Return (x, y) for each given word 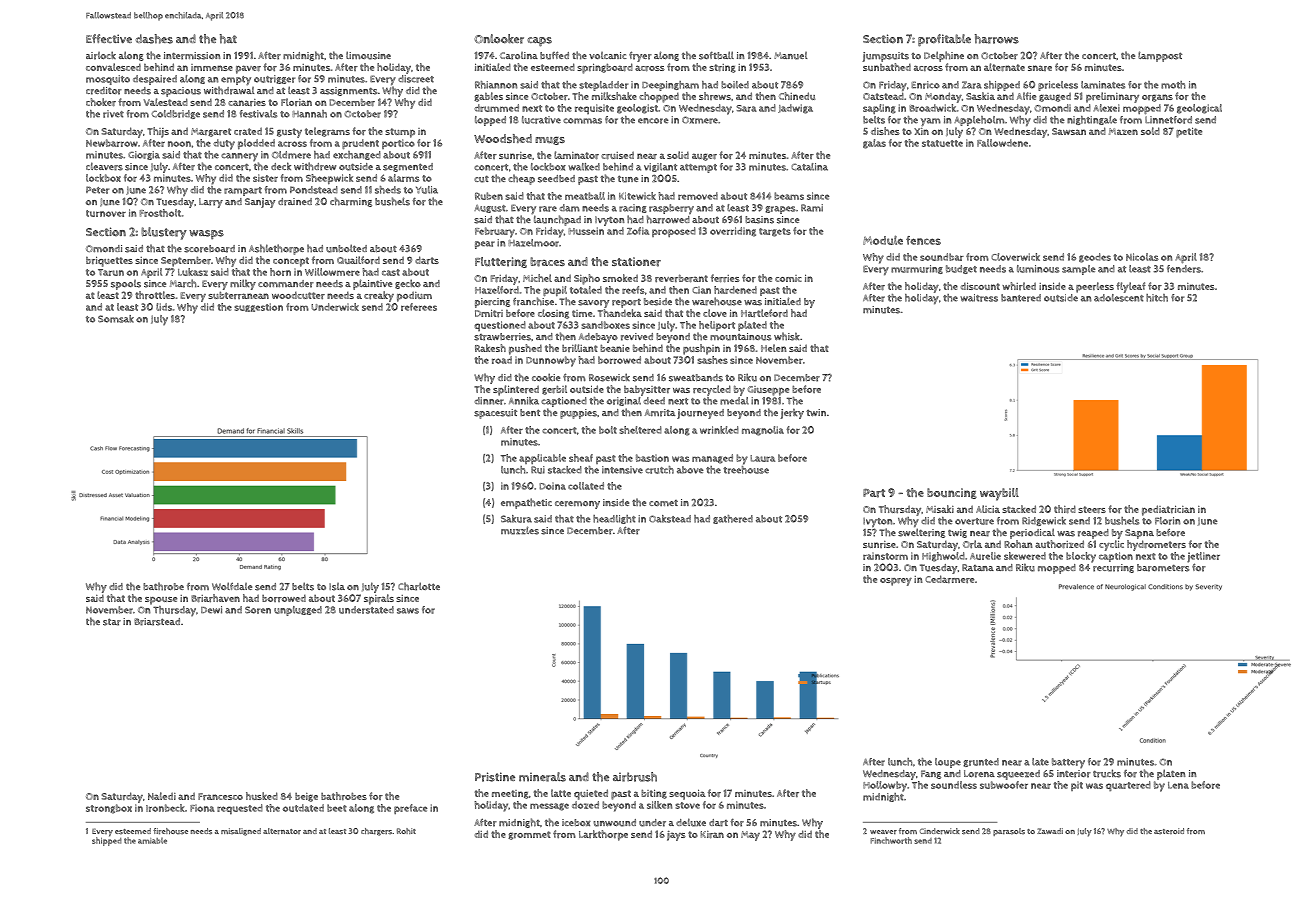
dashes (154, 39)
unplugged (298, 611)
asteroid (1169, 831)
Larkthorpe (603, 835)
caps (539, 42)
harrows (997, 39)
